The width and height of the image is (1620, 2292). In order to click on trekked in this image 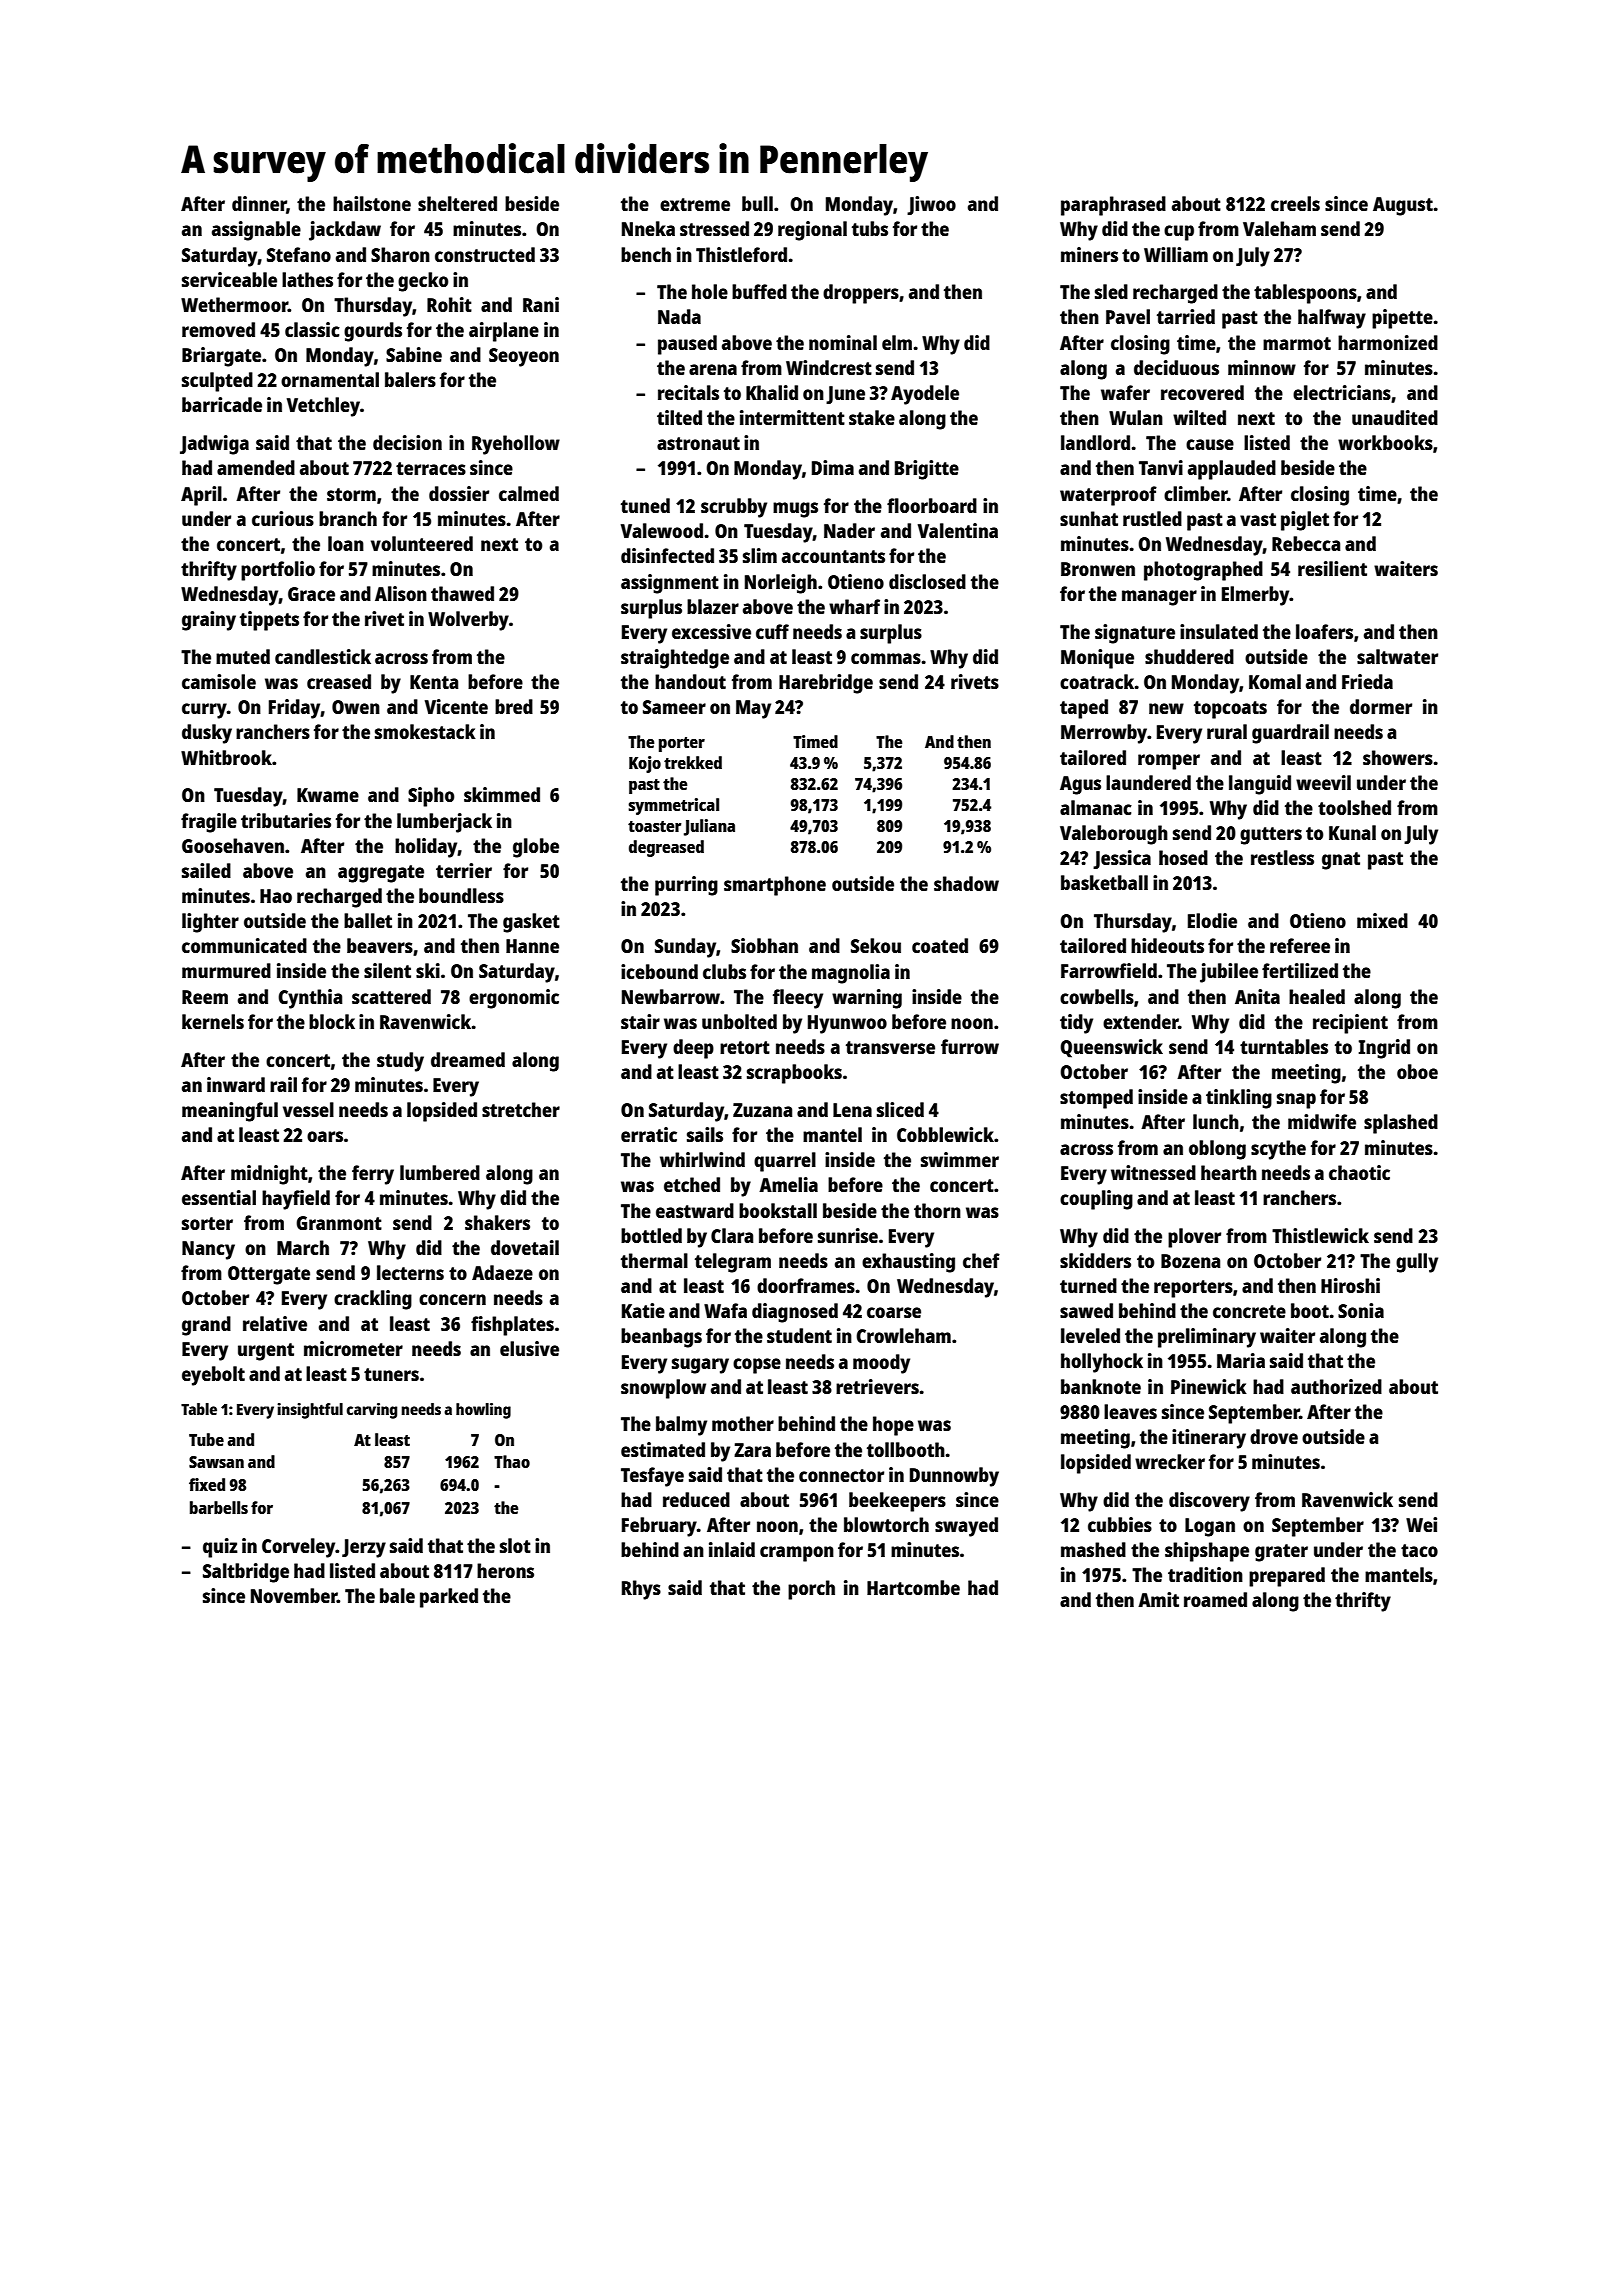, I will do `click(693, 762)`.
